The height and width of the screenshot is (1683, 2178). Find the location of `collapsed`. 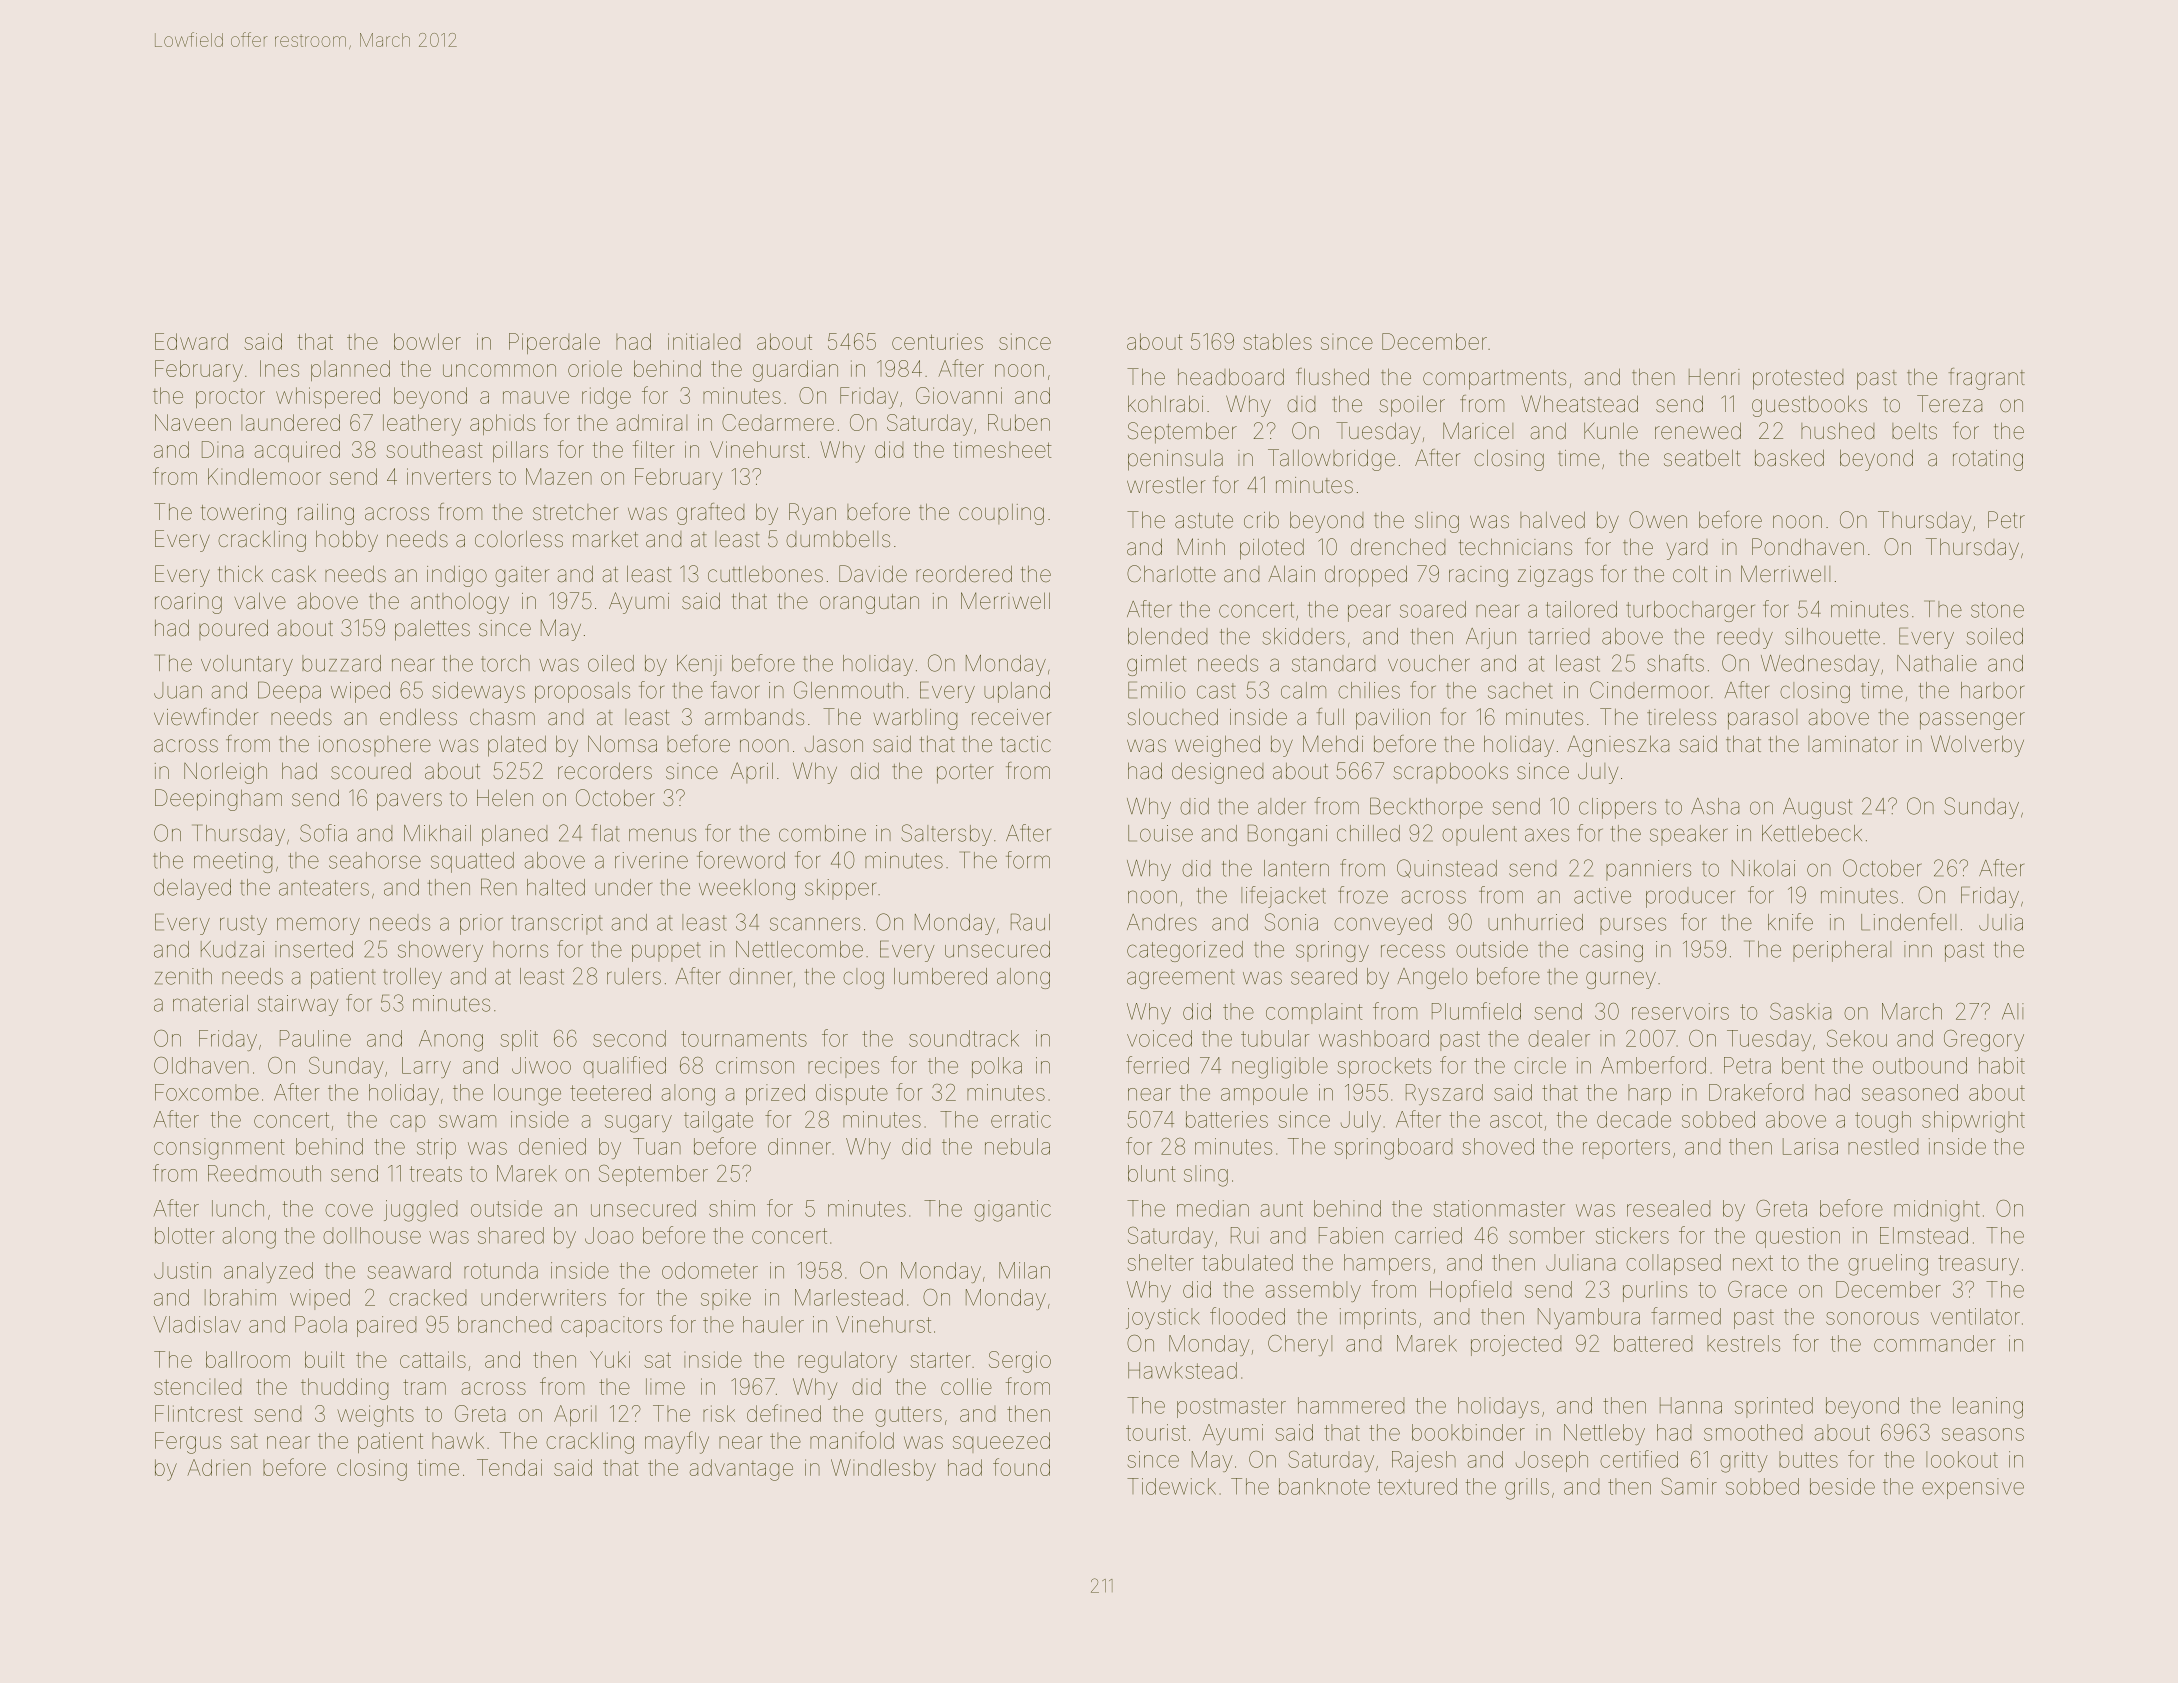

collapsed is located at coordinates (1673, 1264).
